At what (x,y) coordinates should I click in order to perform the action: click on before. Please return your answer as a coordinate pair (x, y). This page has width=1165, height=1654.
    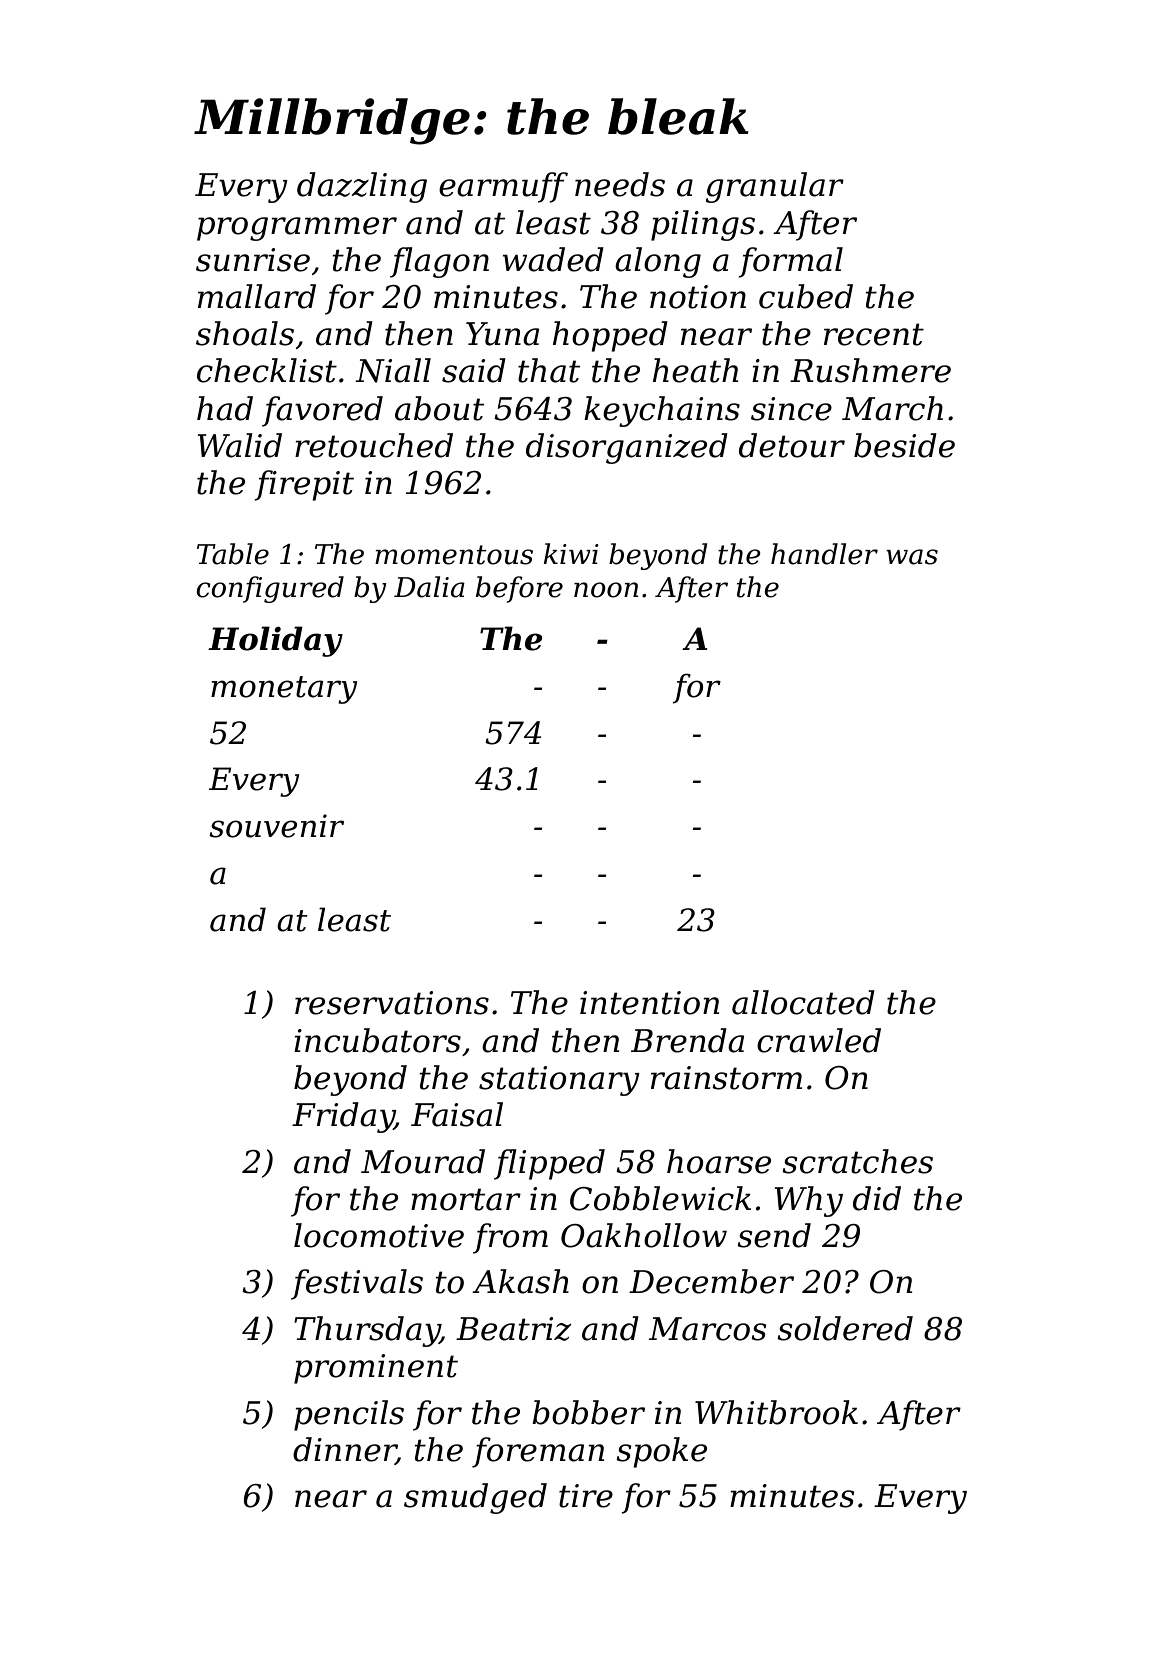
    Looking at the image, I should click on (519, 589).
